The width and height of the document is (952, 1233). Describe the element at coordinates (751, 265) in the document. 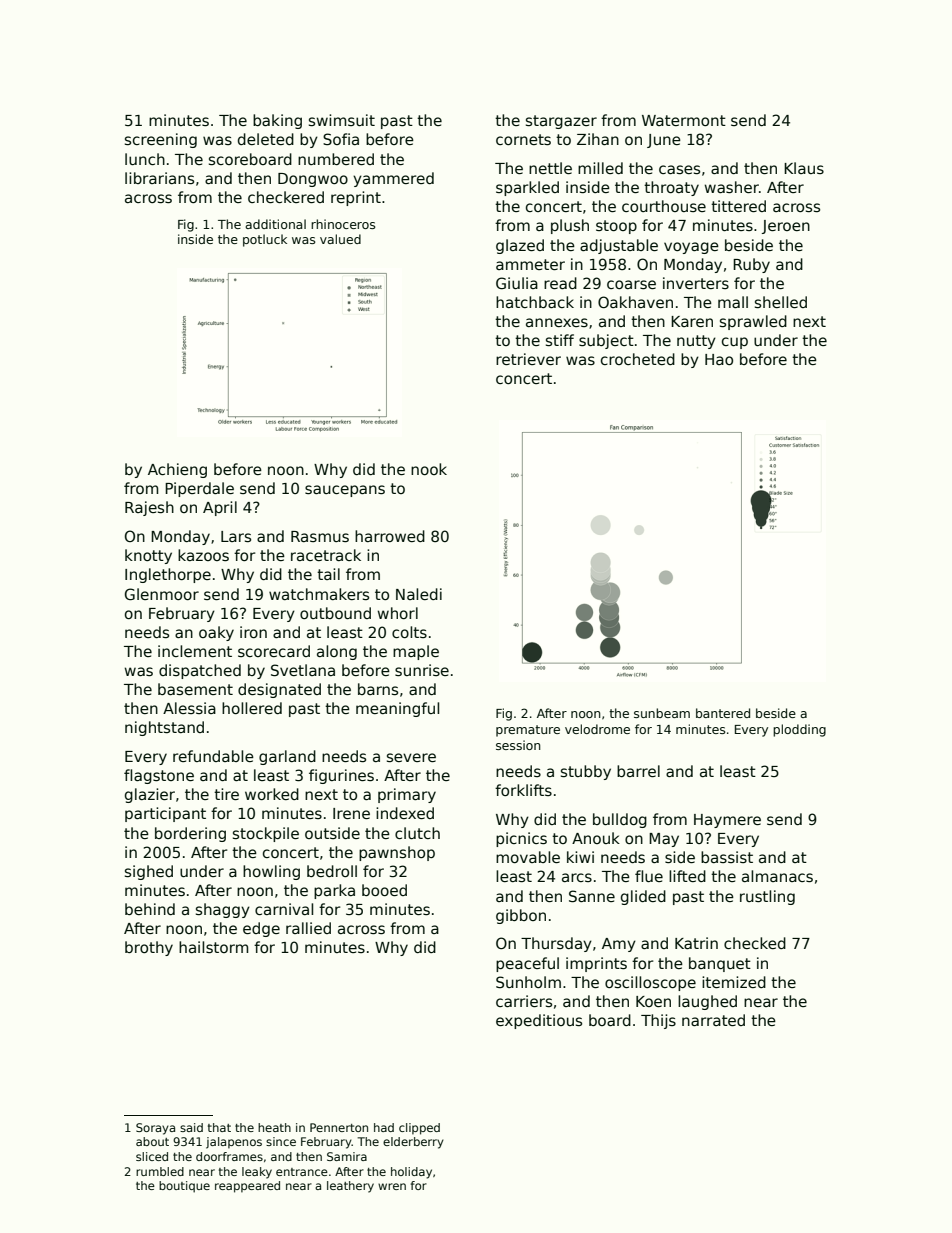

I see `Ruby` at that location.
